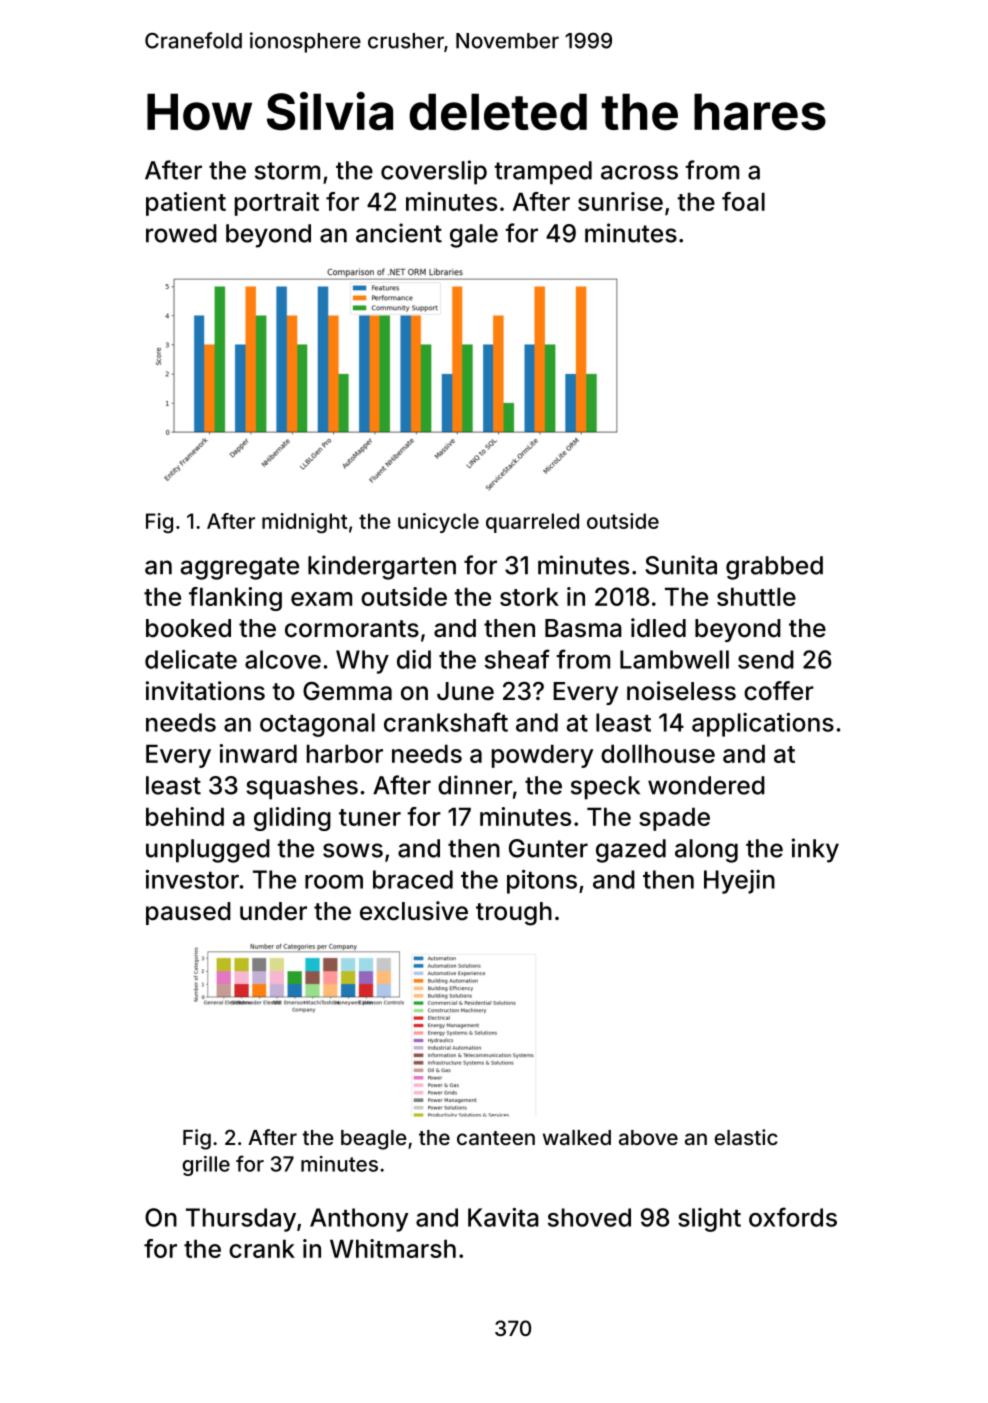 This screenshot has height=1403, width=988. What do you see at coordinates (739, 882) in the screenshot?
I see `Hyejin` at bounding box center [739, 882].
